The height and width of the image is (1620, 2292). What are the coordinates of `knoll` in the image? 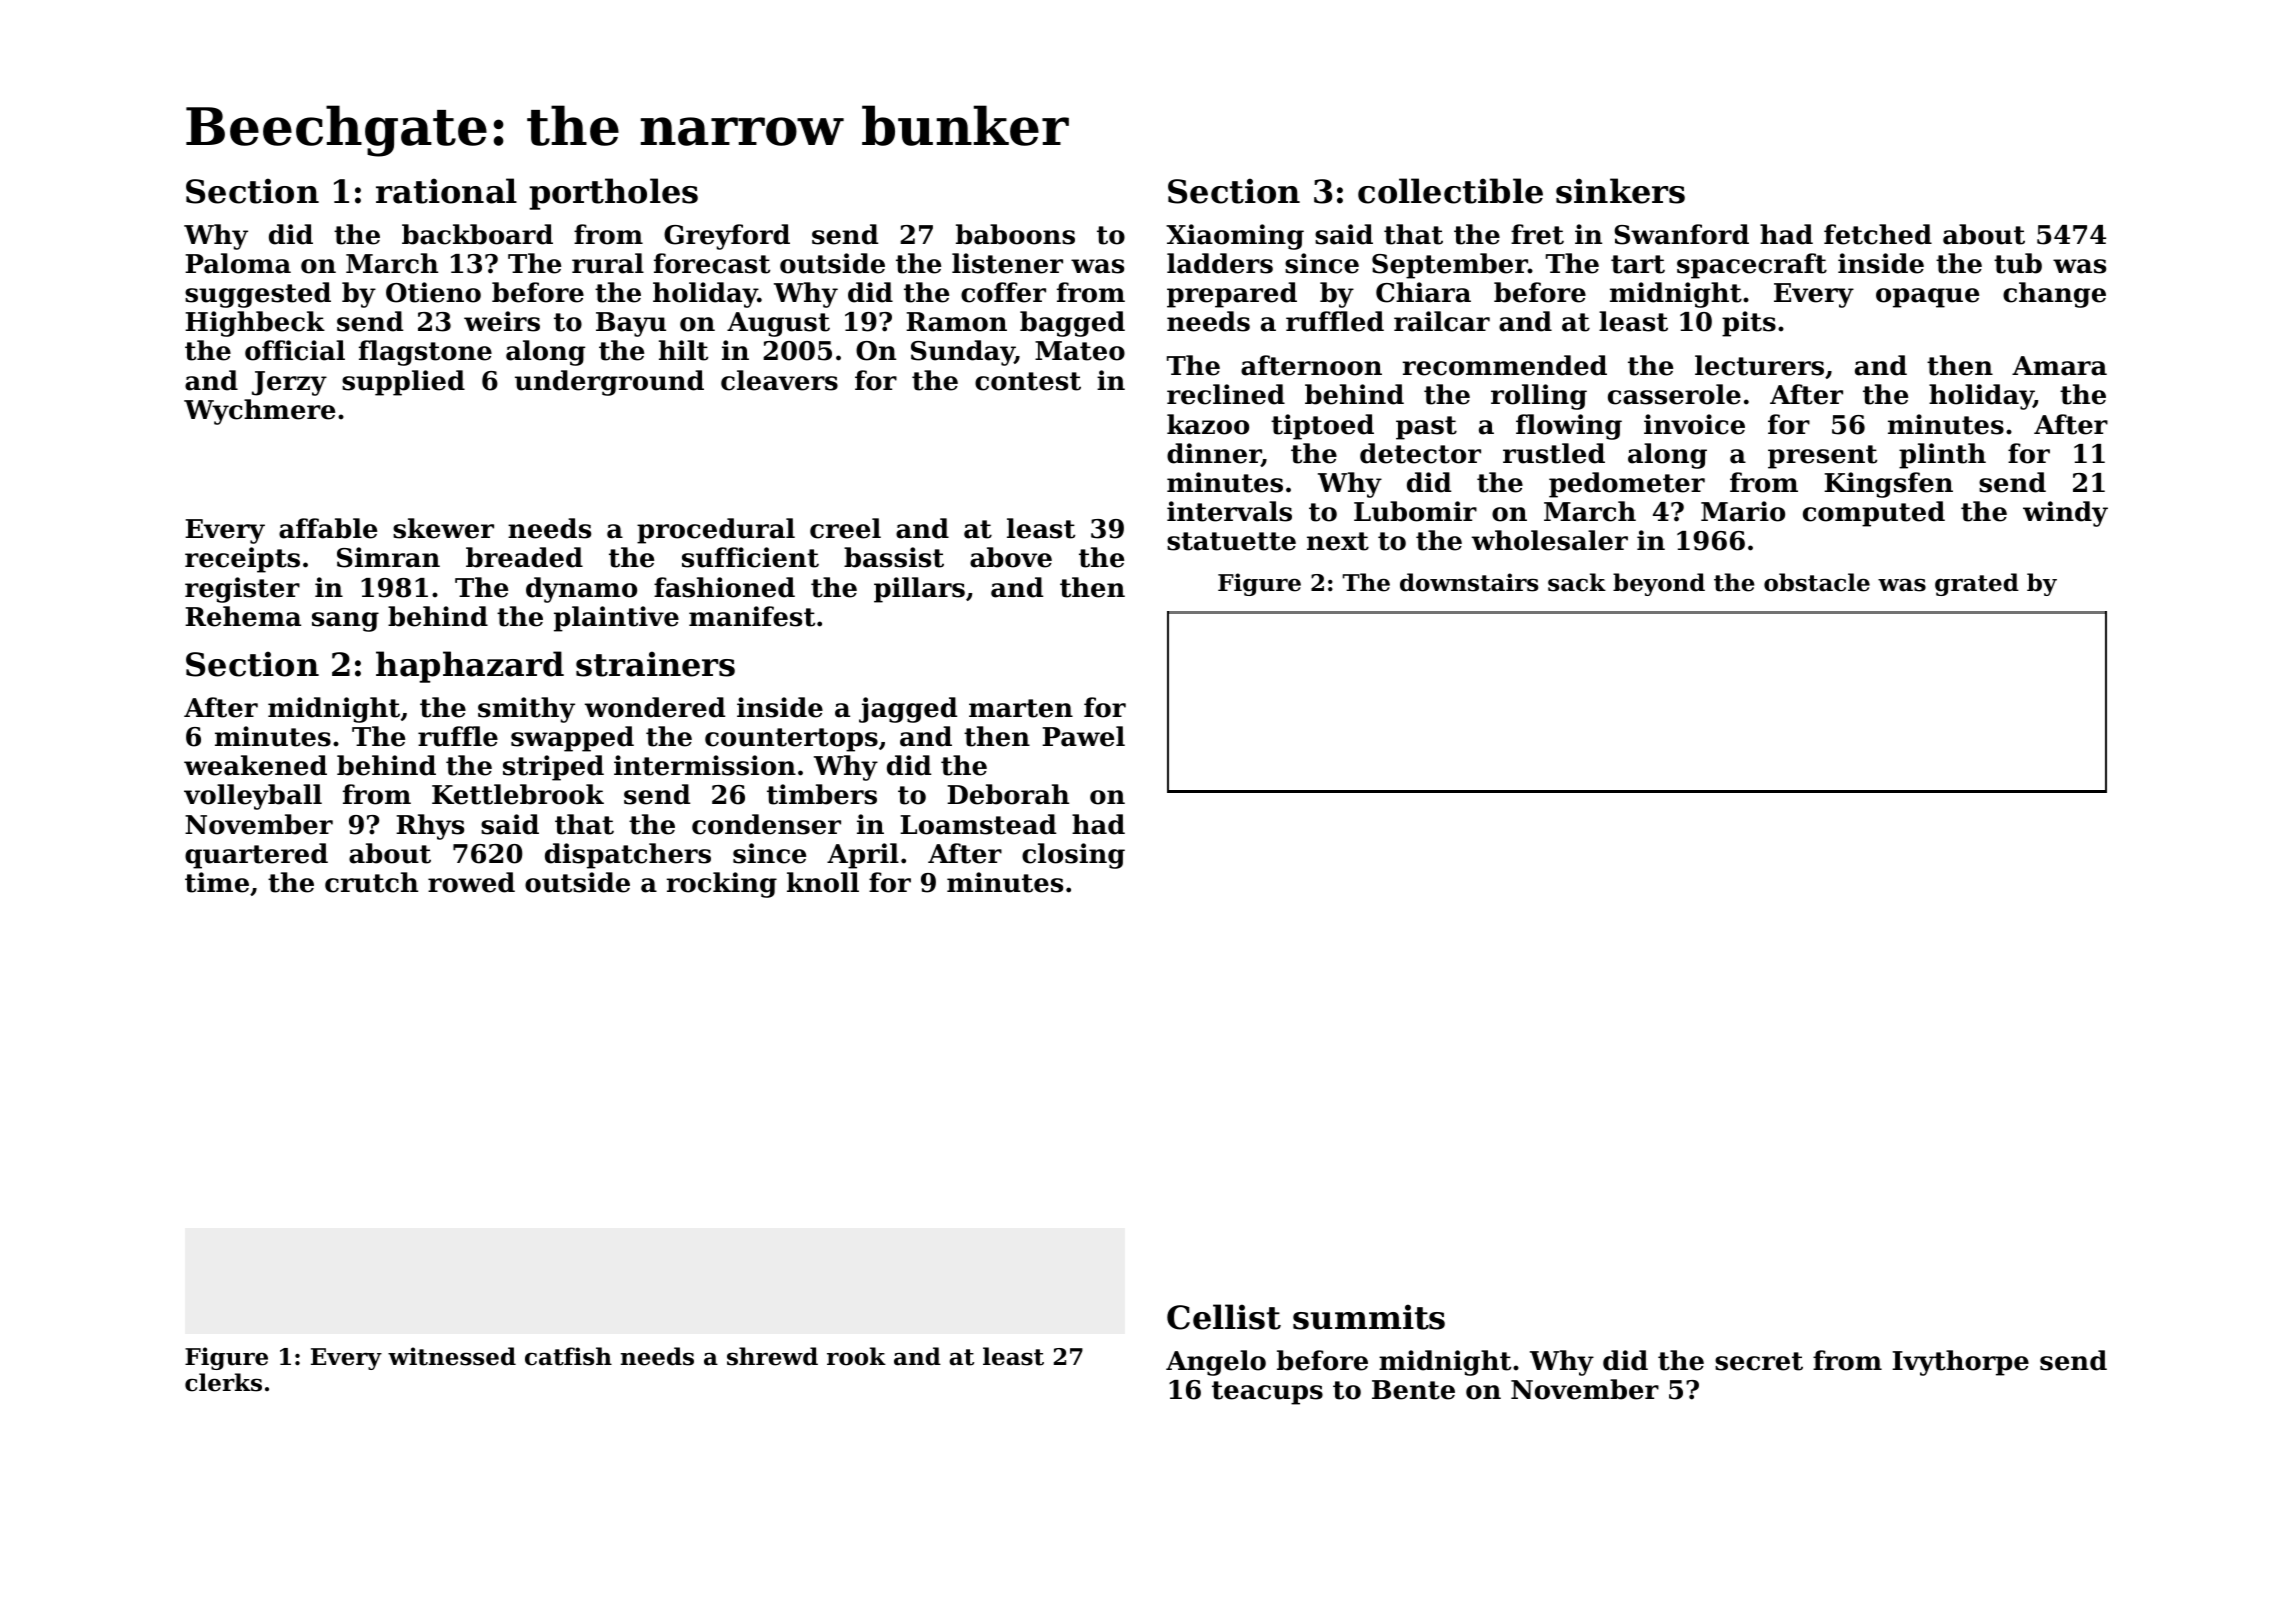 It's located at (823, 882).
